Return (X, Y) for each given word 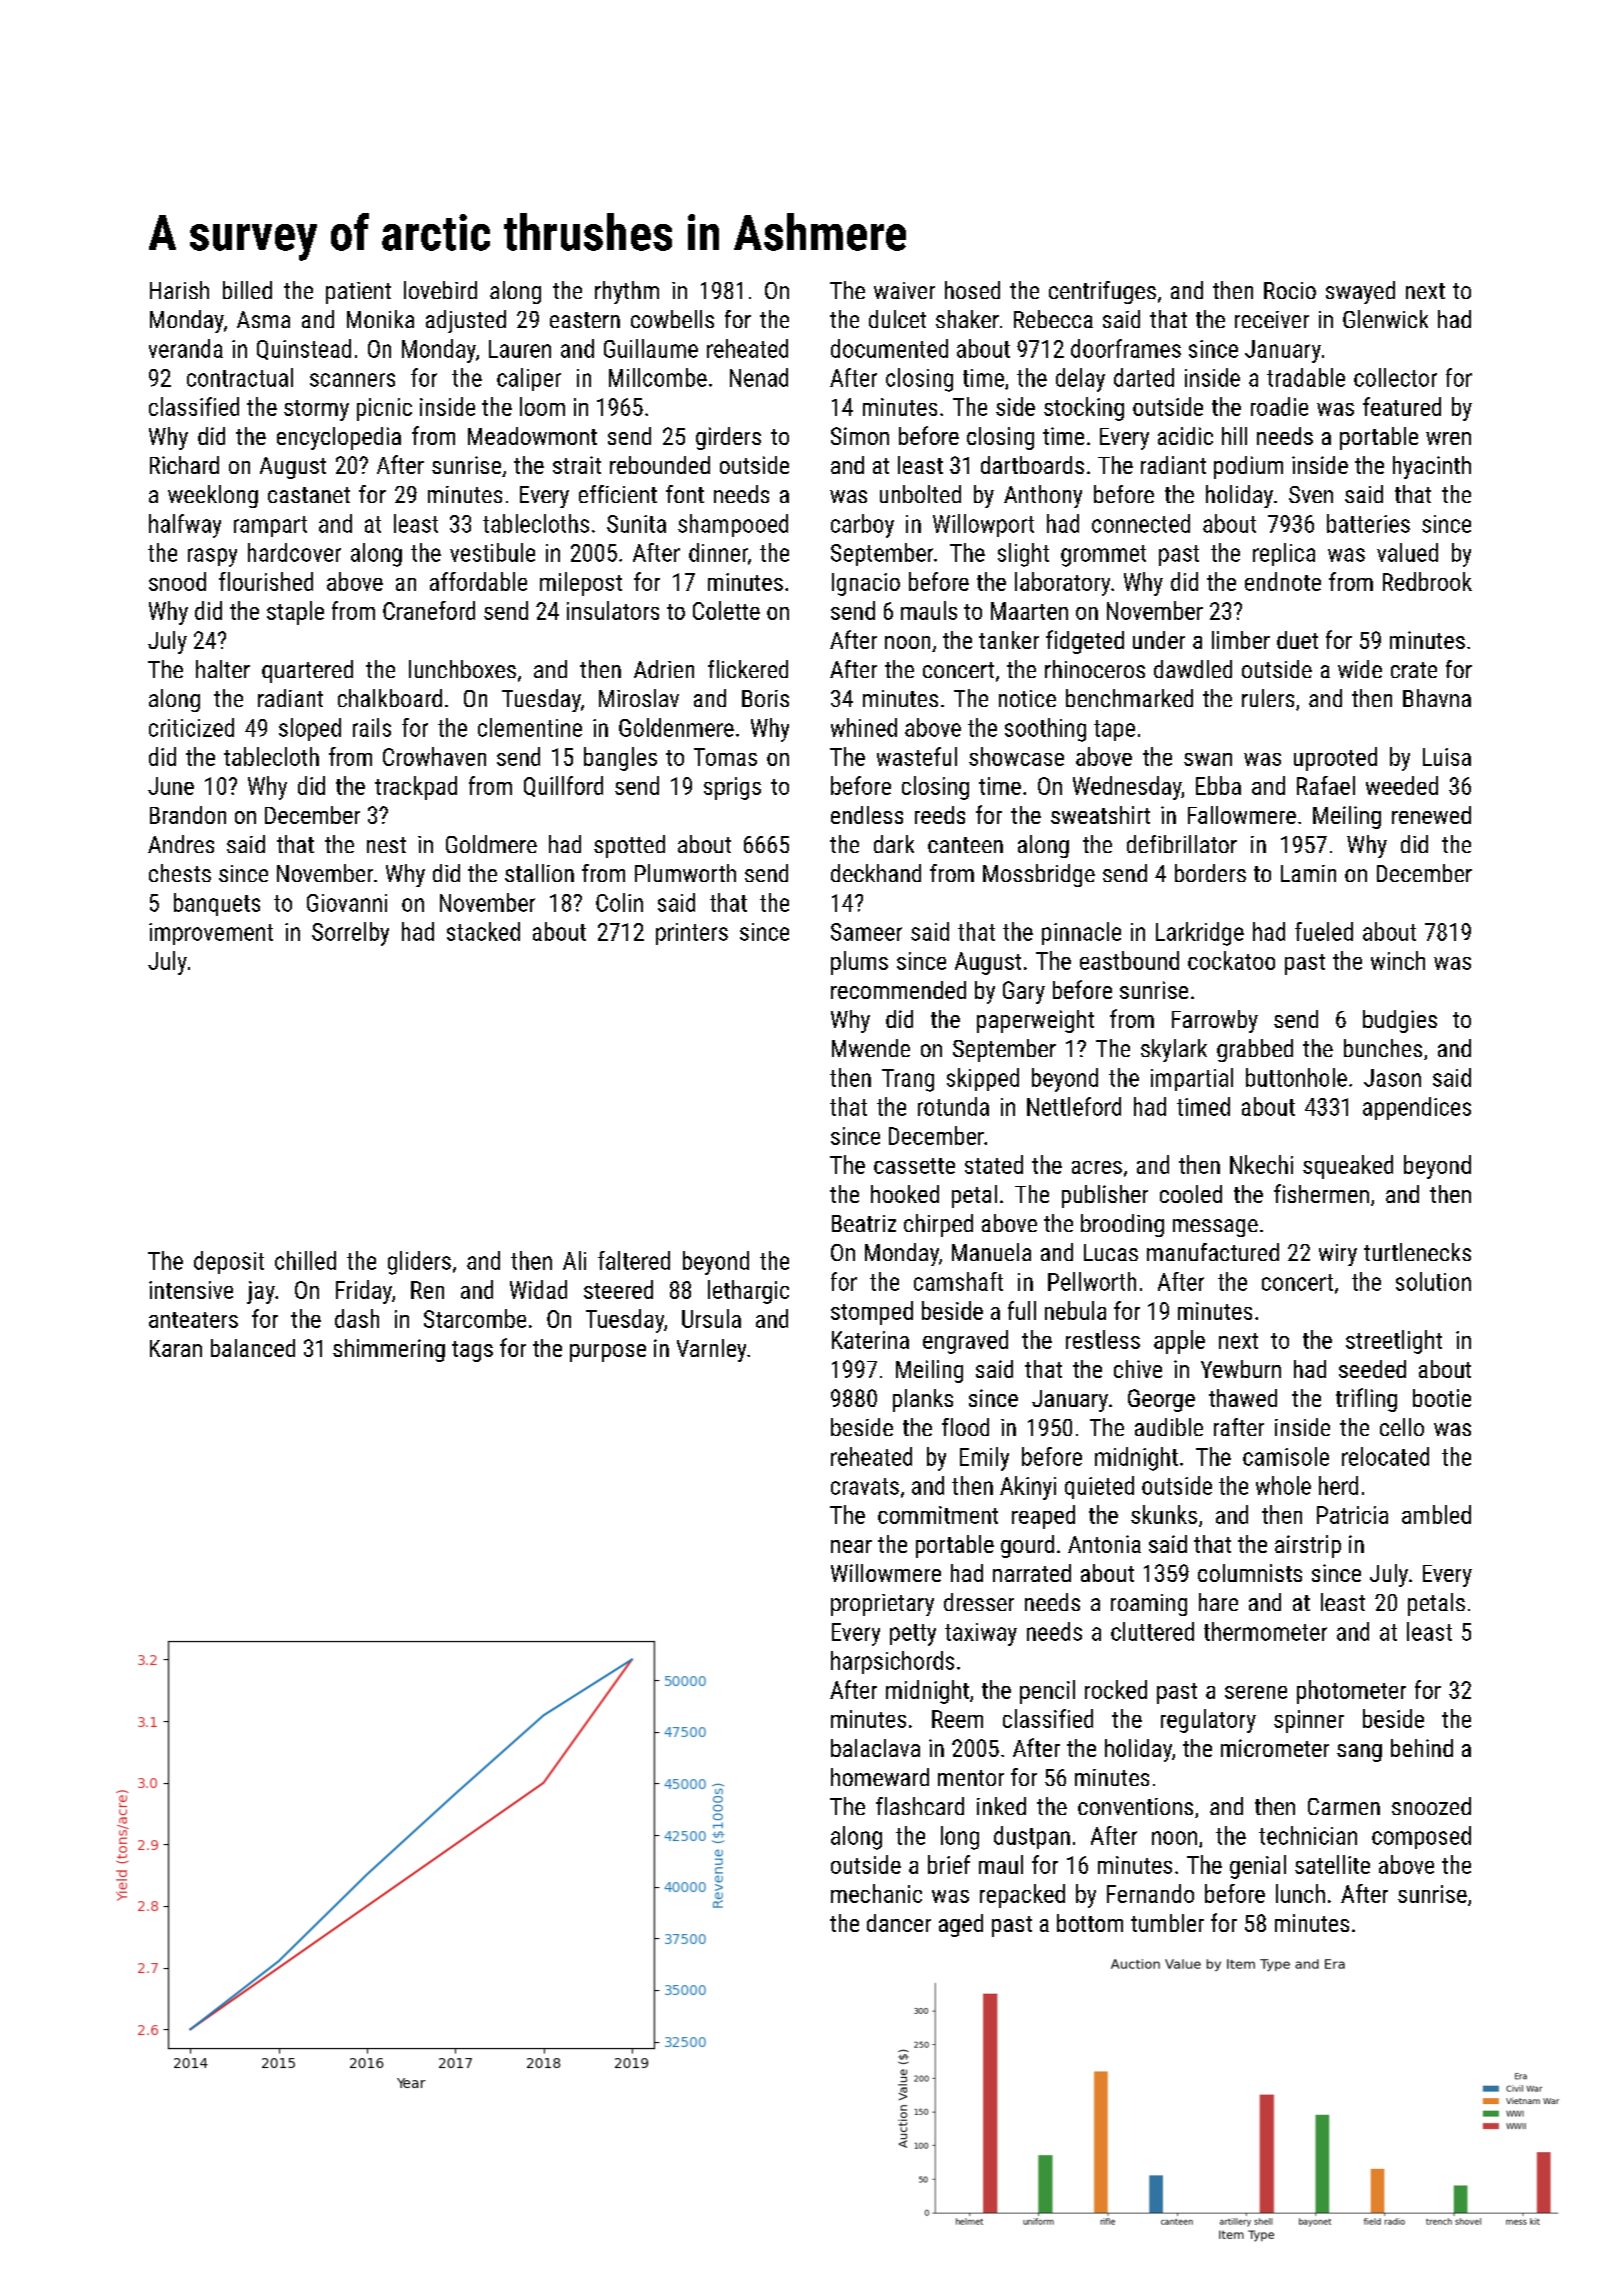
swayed (1360, 292)
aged (961, 1925)
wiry (1338, 1255)
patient (358, 293)
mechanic (876, 1893)
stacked (483, 931)
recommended (898, 990)
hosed (972, 290)
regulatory (1208, 1721)
